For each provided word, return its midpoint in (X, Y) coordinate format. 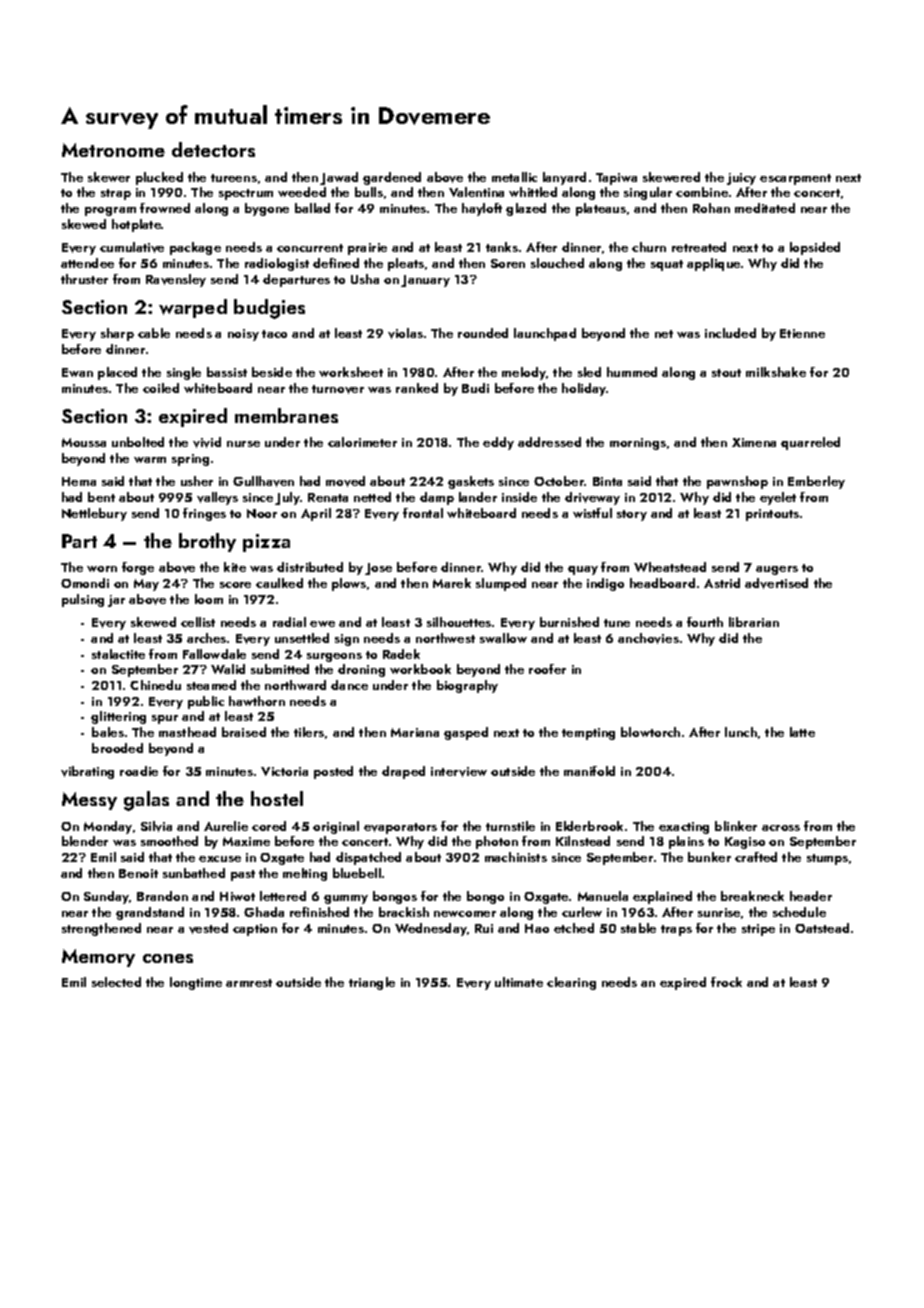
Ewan (77, 372)
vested (208, 928)
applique (713, 264)
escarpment (795, 179)
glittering (118, 717)
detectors (213, 149)
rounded (483, 333)
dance (349, 685)
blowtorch (650, 732)
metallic (514, 177)
